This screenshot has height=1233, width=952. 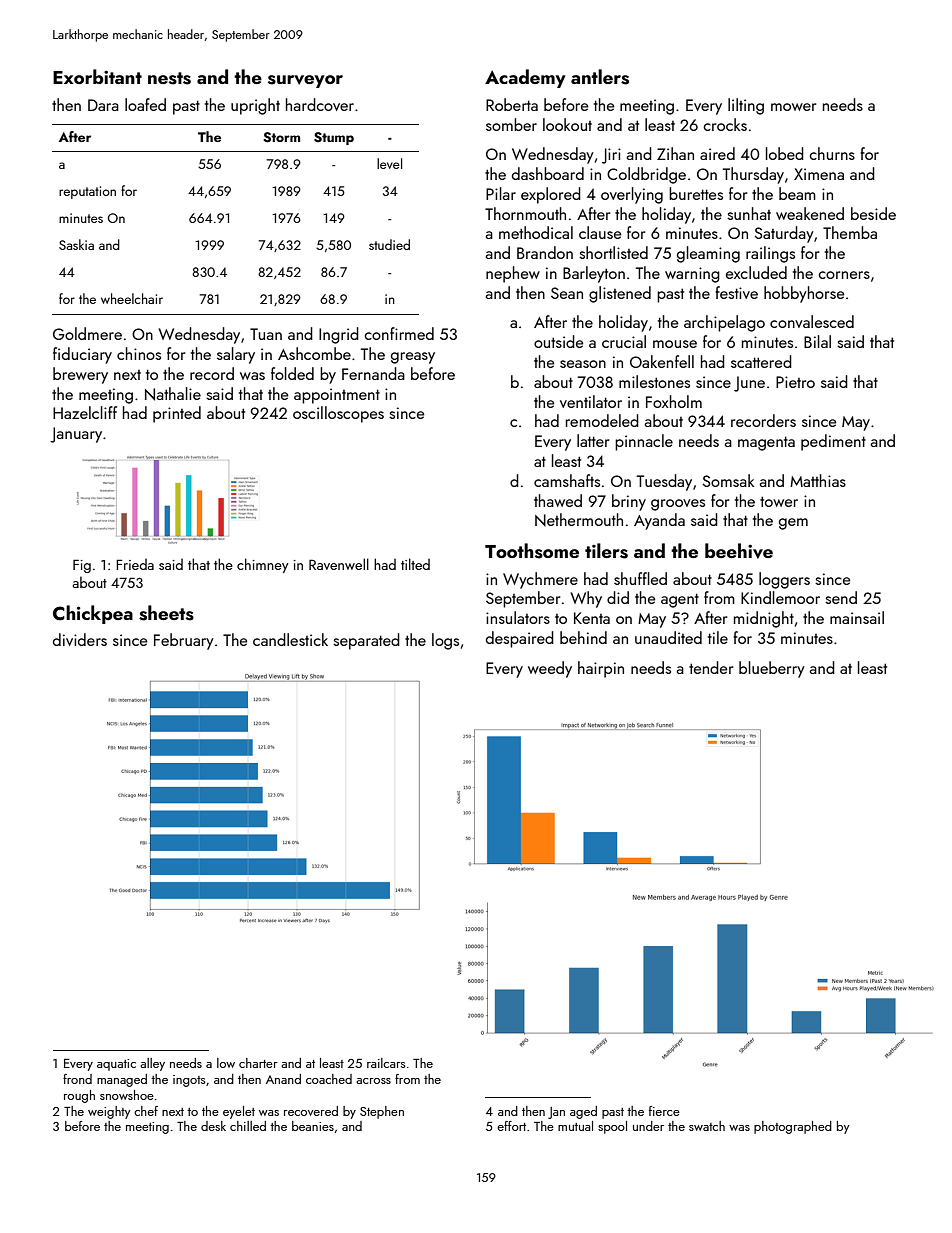 What do you see at coordinates (87, 192) in the screenshot?
I see `reputation` at bounding box center [87, 192].
